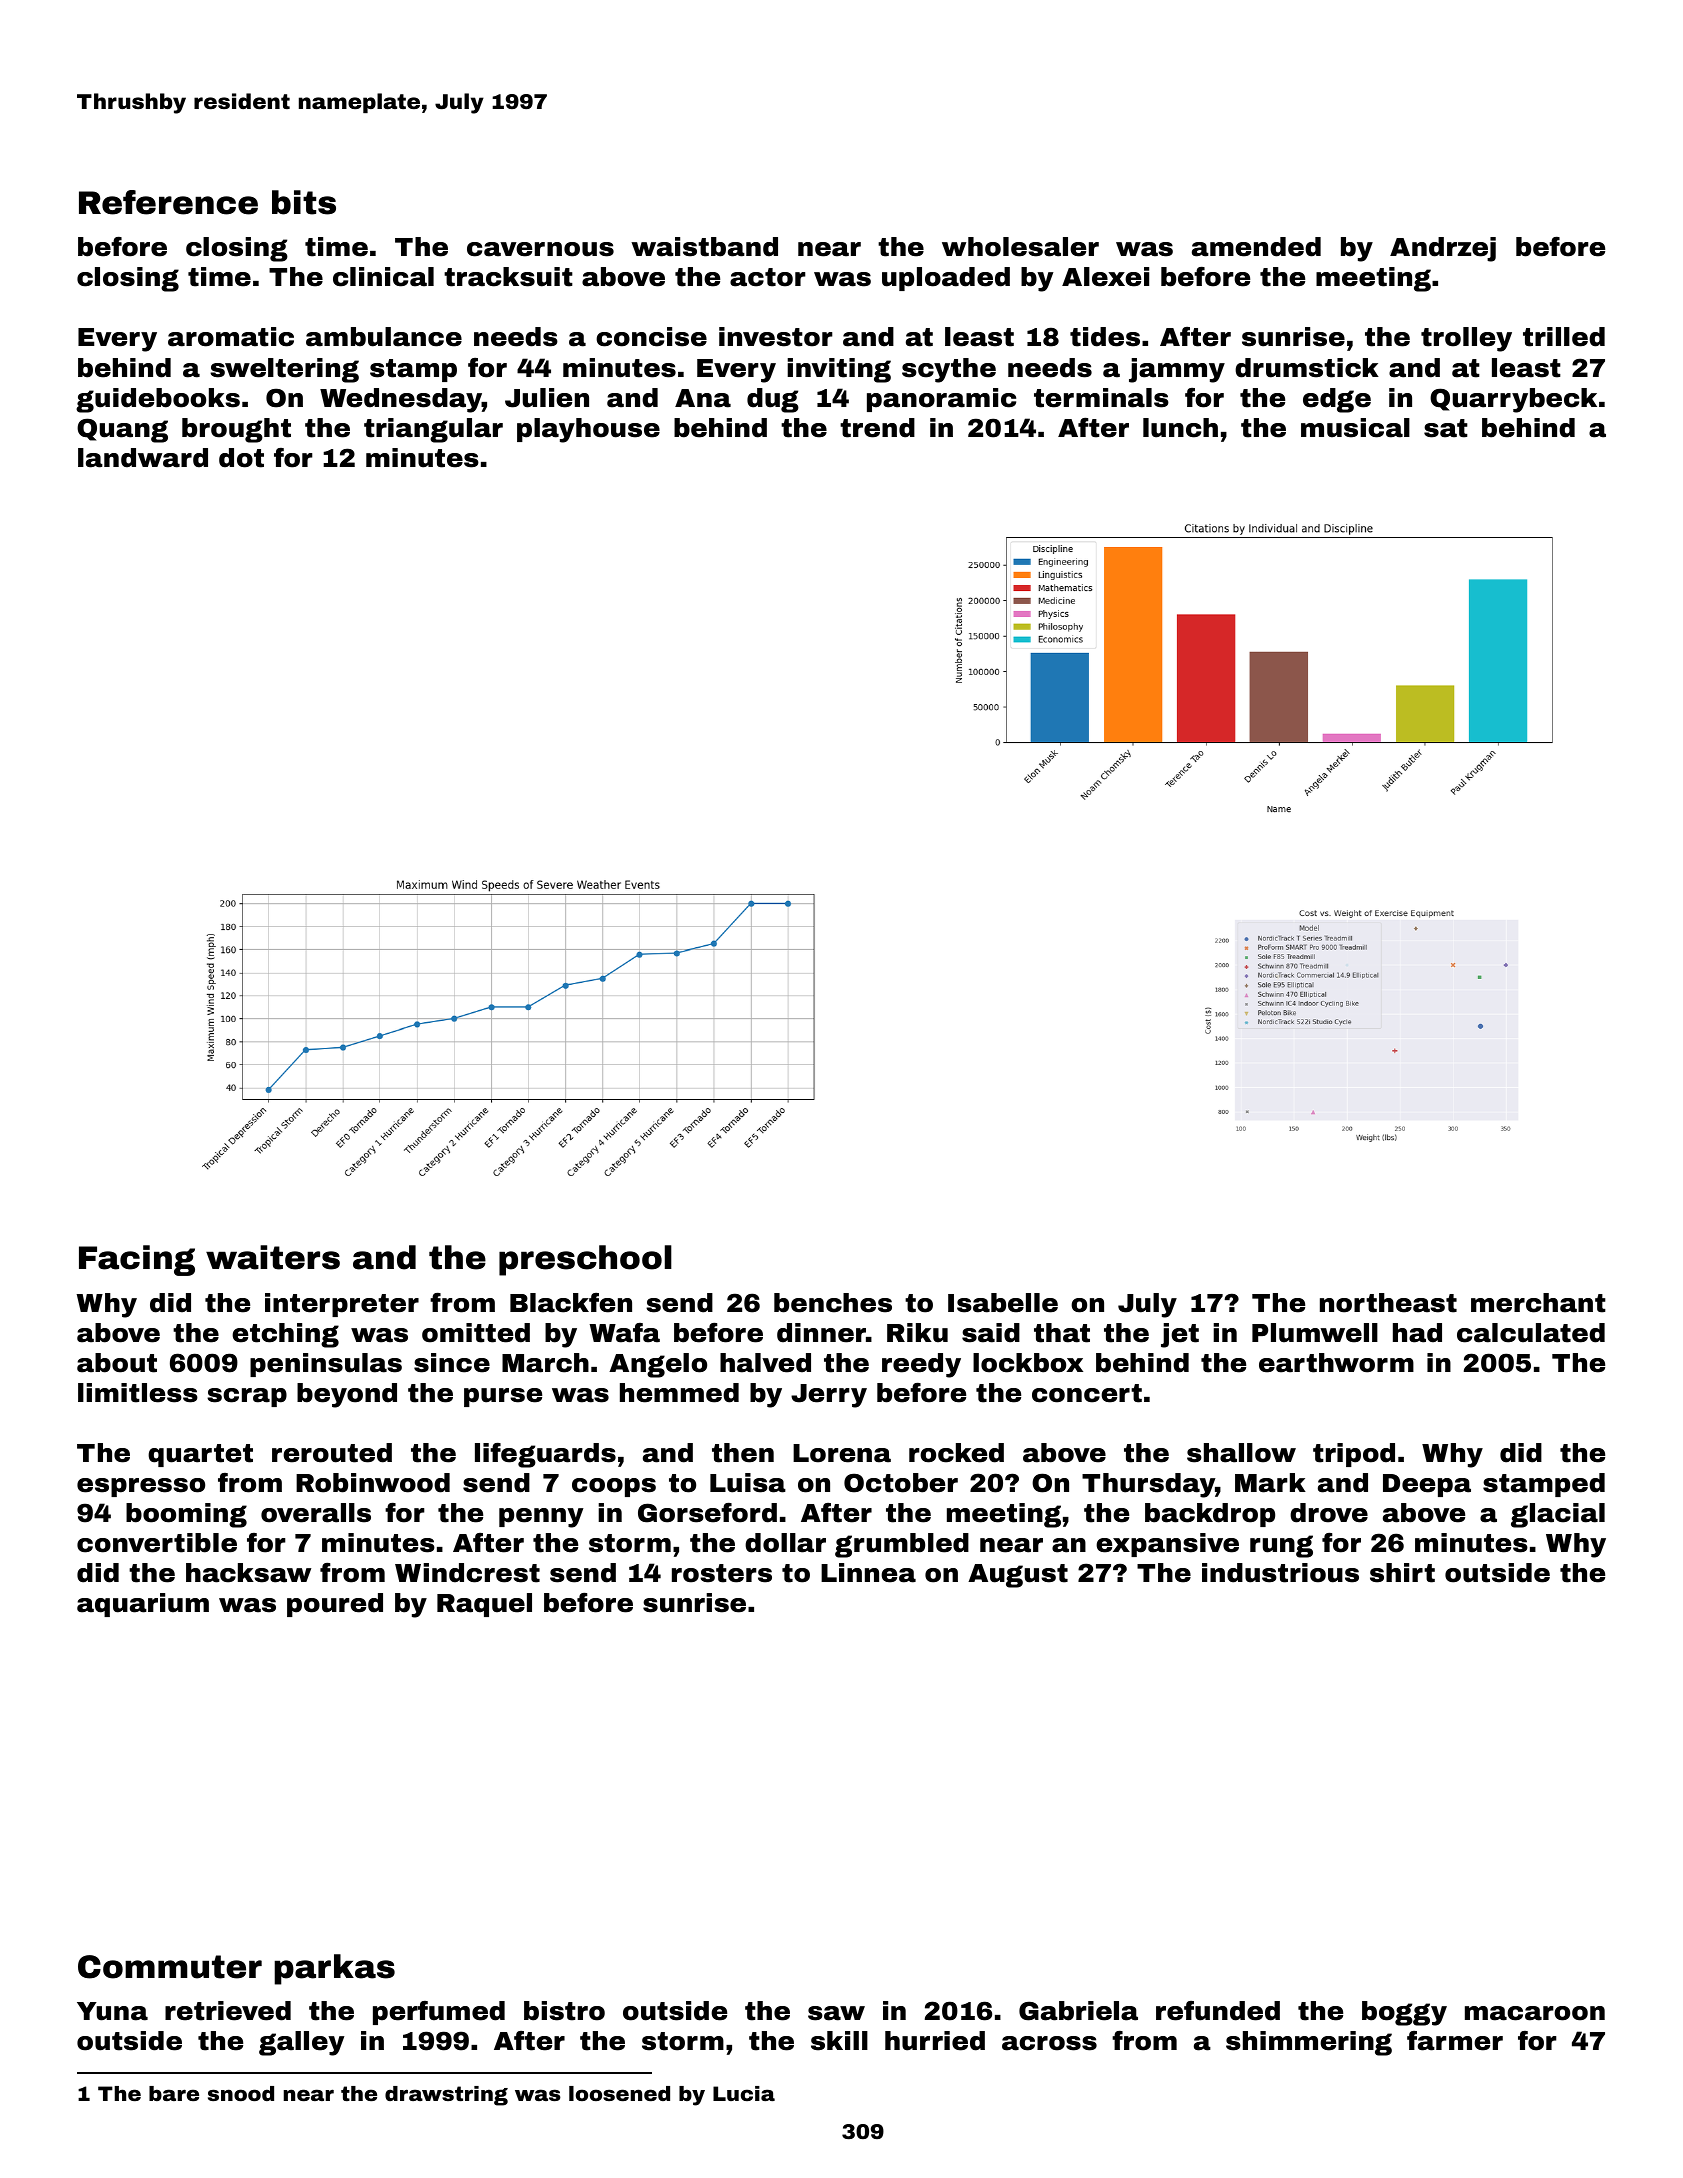 Image resolution: width=1683 pixels, height=2178 pixels. I want to click on Lorena, so click(842, 1453).
